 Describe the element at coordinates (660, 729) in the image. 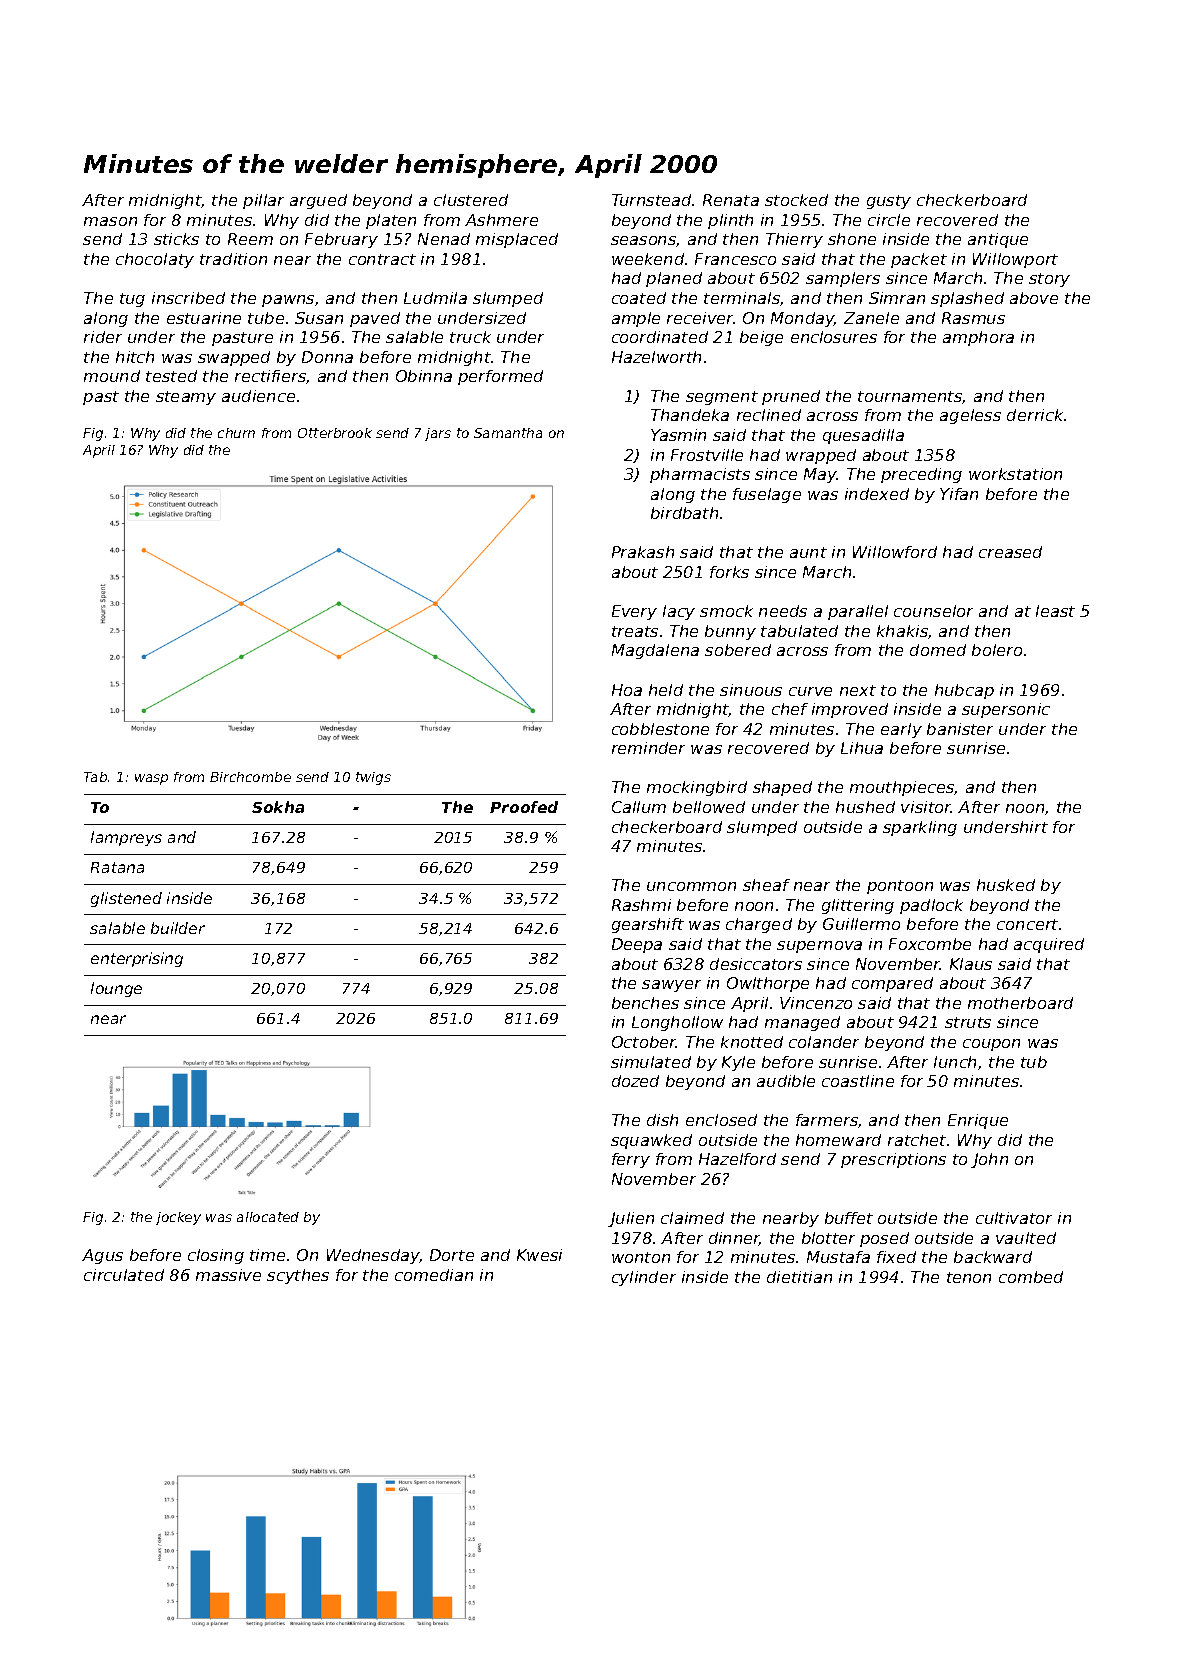

I see `cobblestone` at that location.
